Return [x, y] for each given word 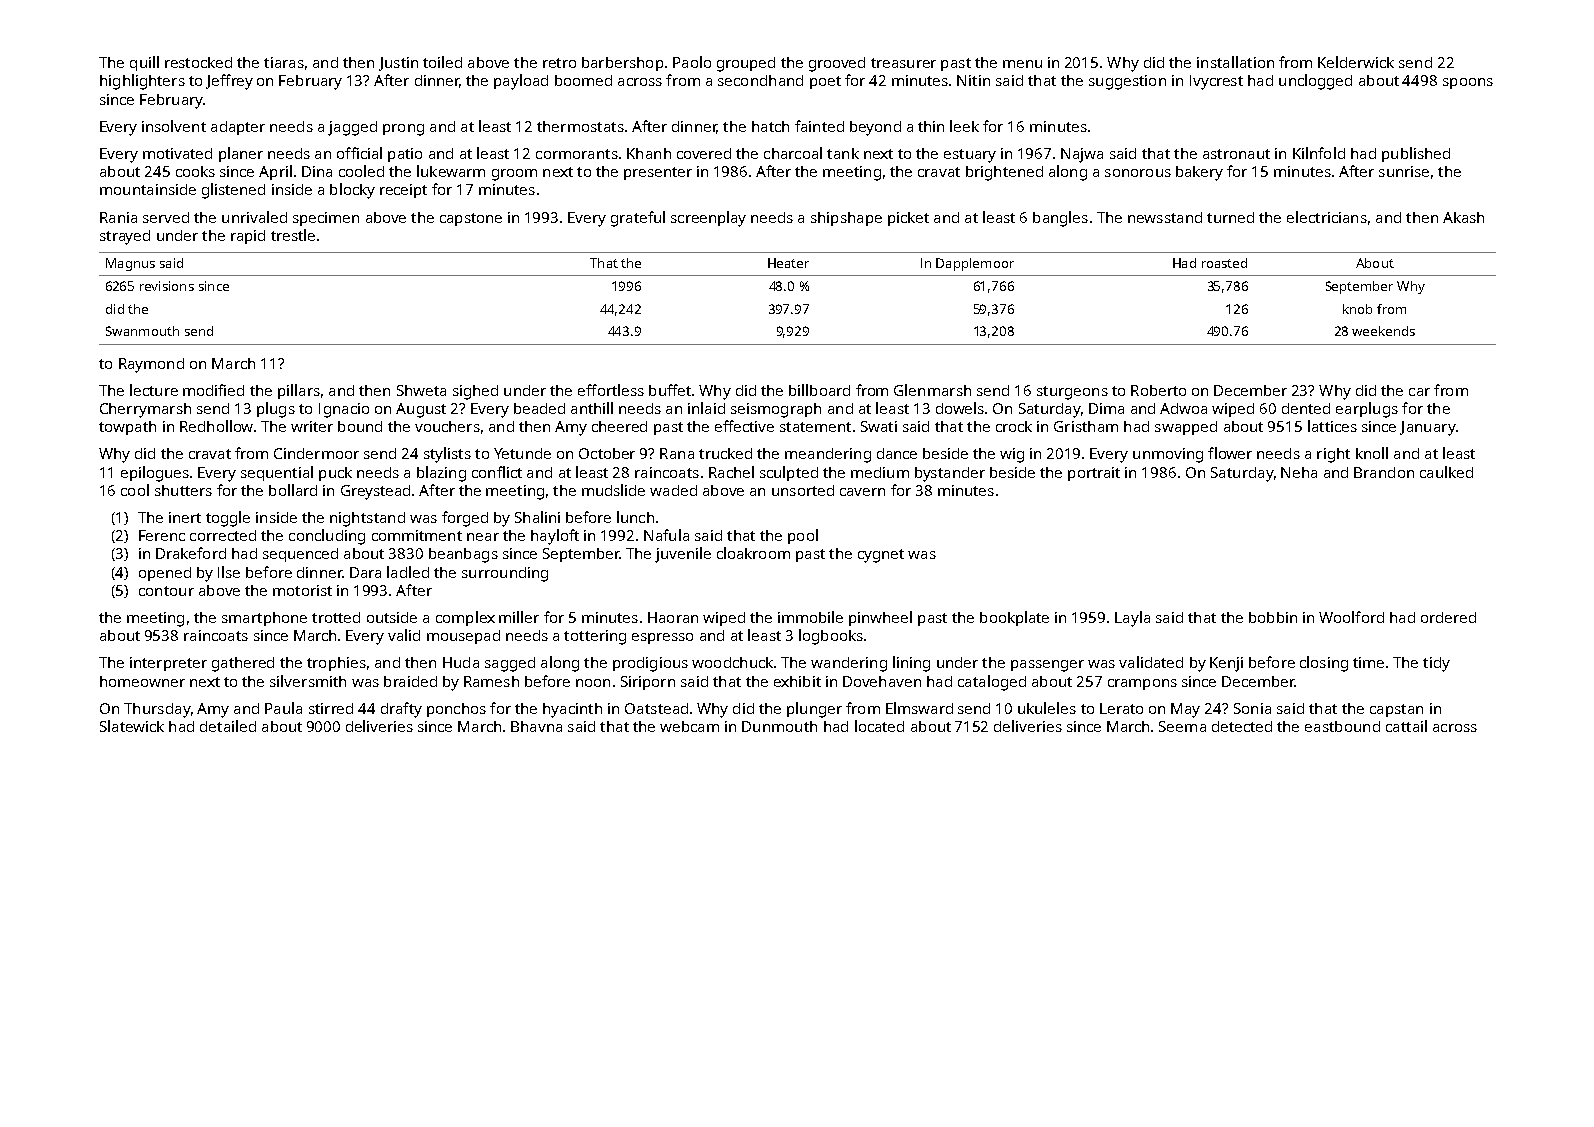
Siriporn [648, 683]
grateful [638, 219]
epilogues [155, 474]
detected [1242, 726]
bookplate [1014, 618]
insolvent [174, 126]
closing [1324, 664]
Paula [283, 708]
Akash [1463, 217]
